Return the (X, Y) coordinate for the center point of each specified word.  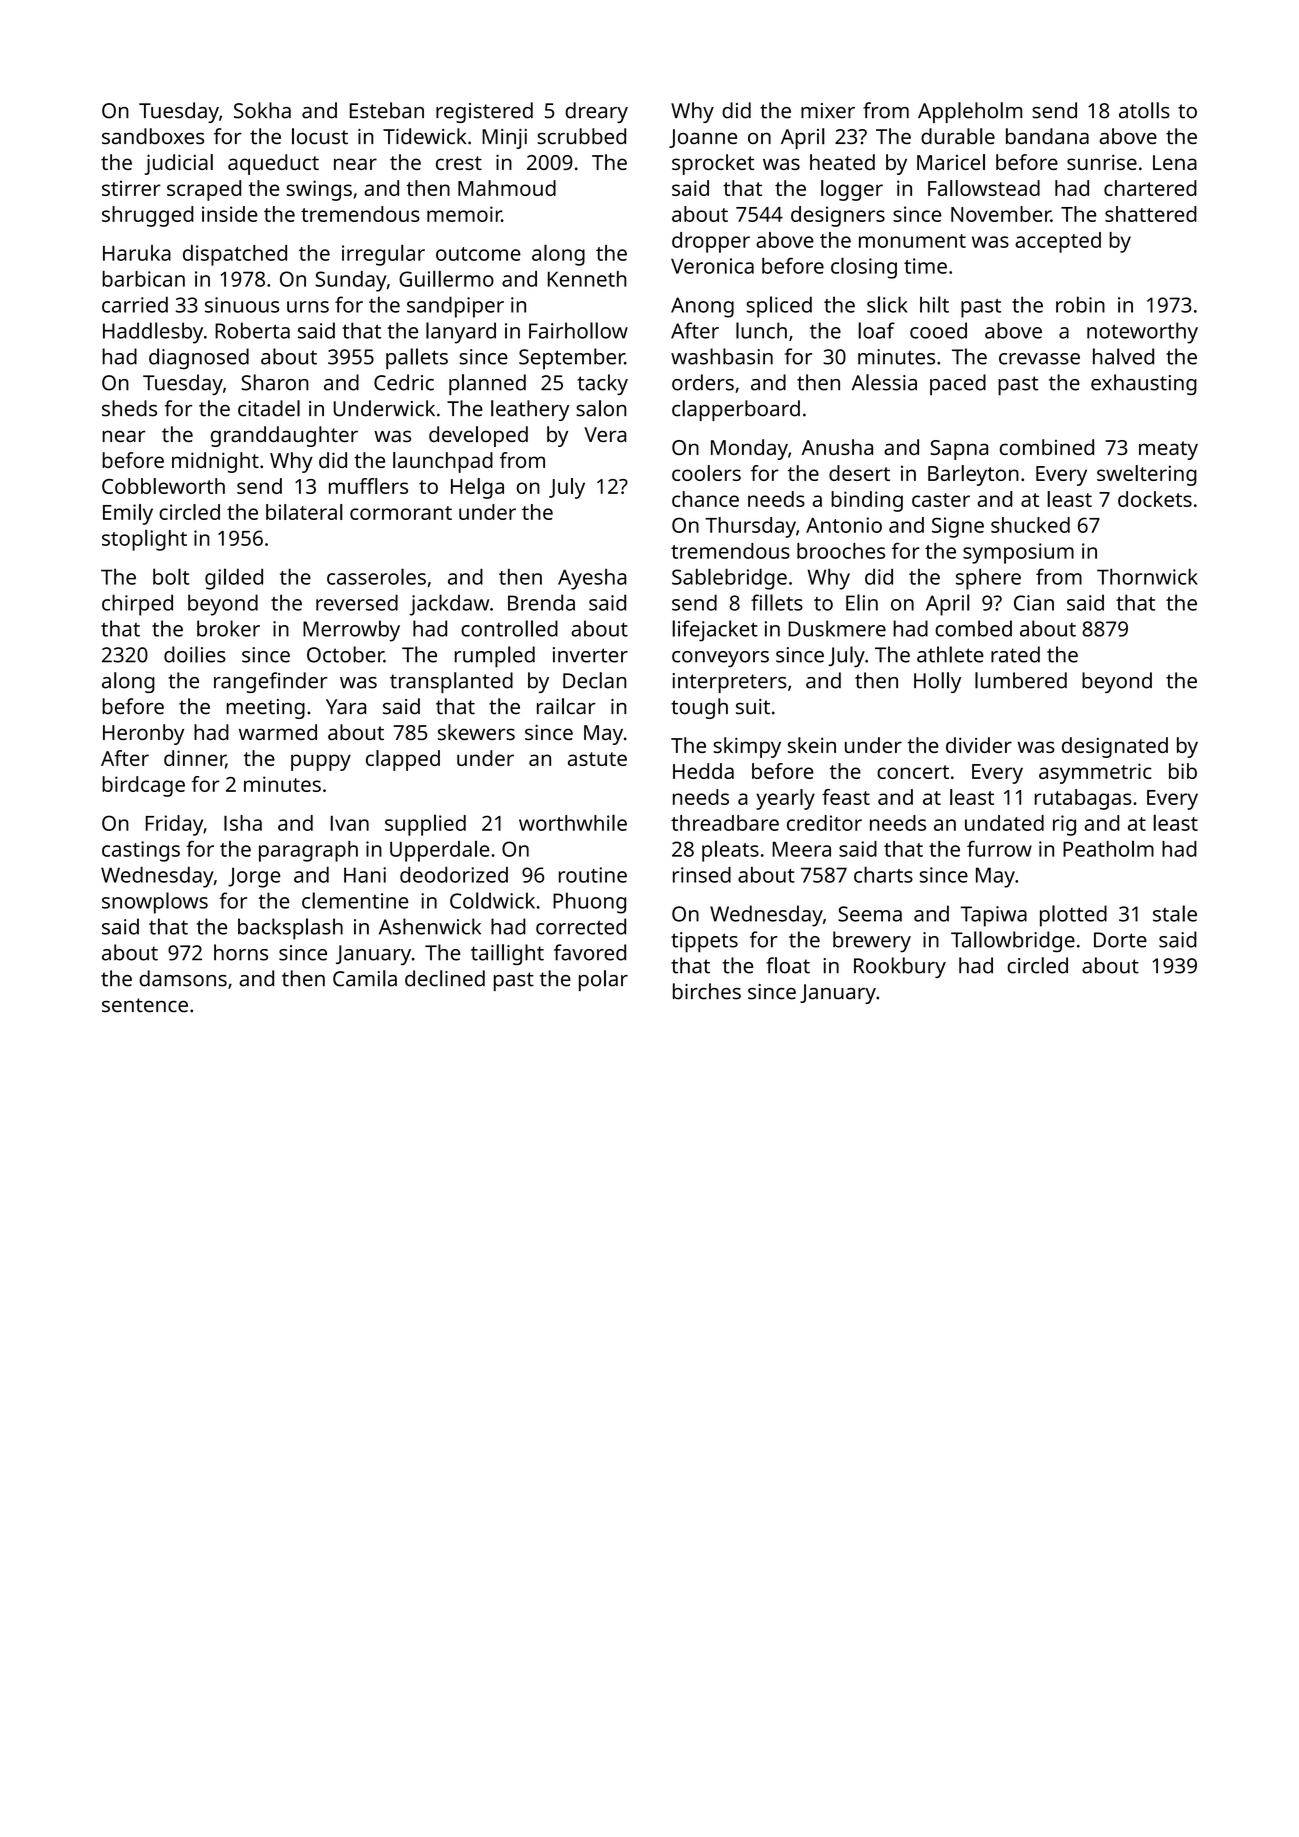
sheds (129, 408)
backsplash (290, 929)
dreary (596, 112)
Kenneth (587, 279)
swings (319, 190)
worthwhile (573, 822)
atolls (1144, 110)
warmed (278, 732)
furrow (999, 849)
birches (707, 991)
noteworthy (1142, 333)
